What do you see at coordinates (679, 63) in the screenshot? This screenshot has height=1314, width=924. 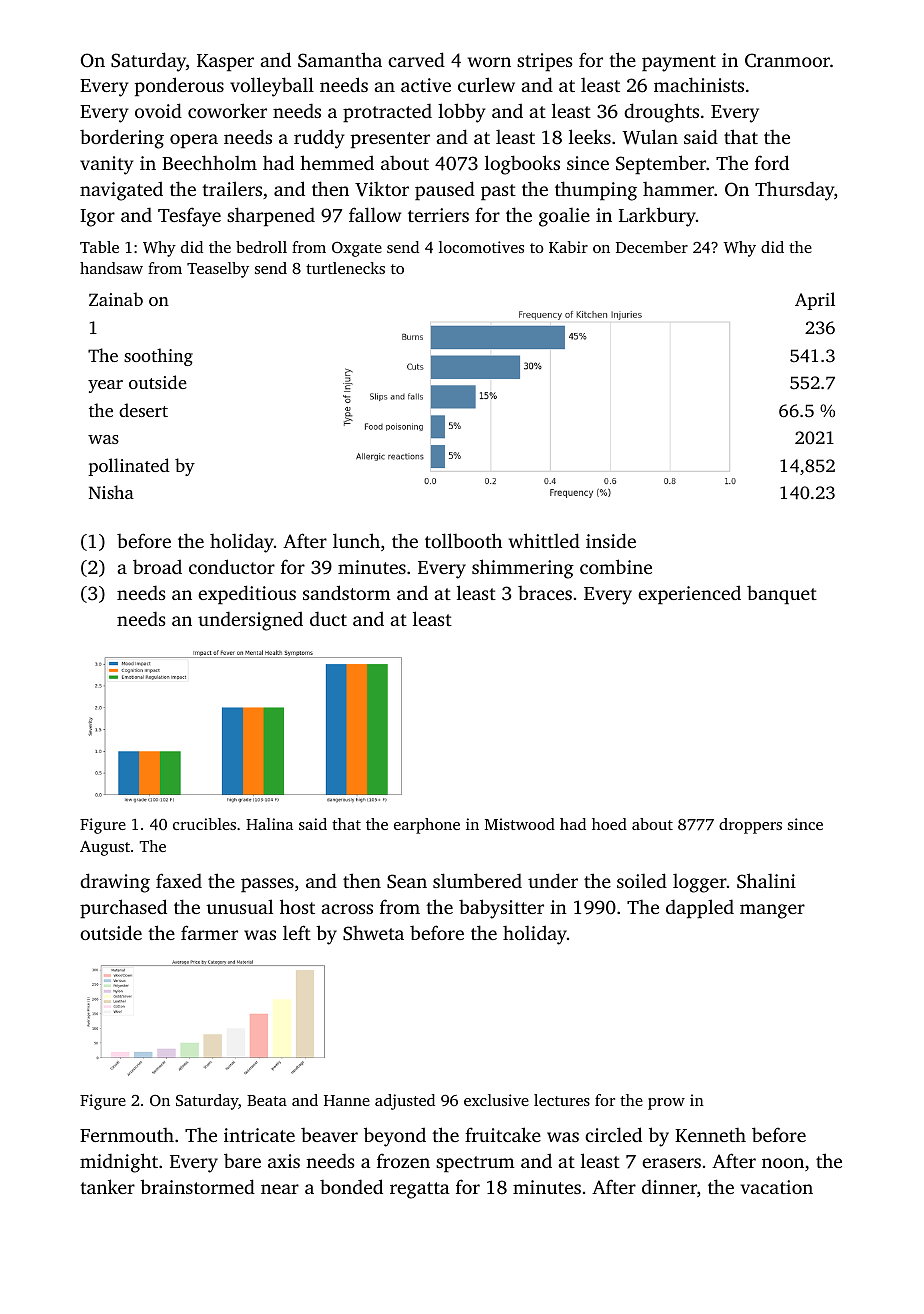 I see `payment` at bounding box center [679, 63].
